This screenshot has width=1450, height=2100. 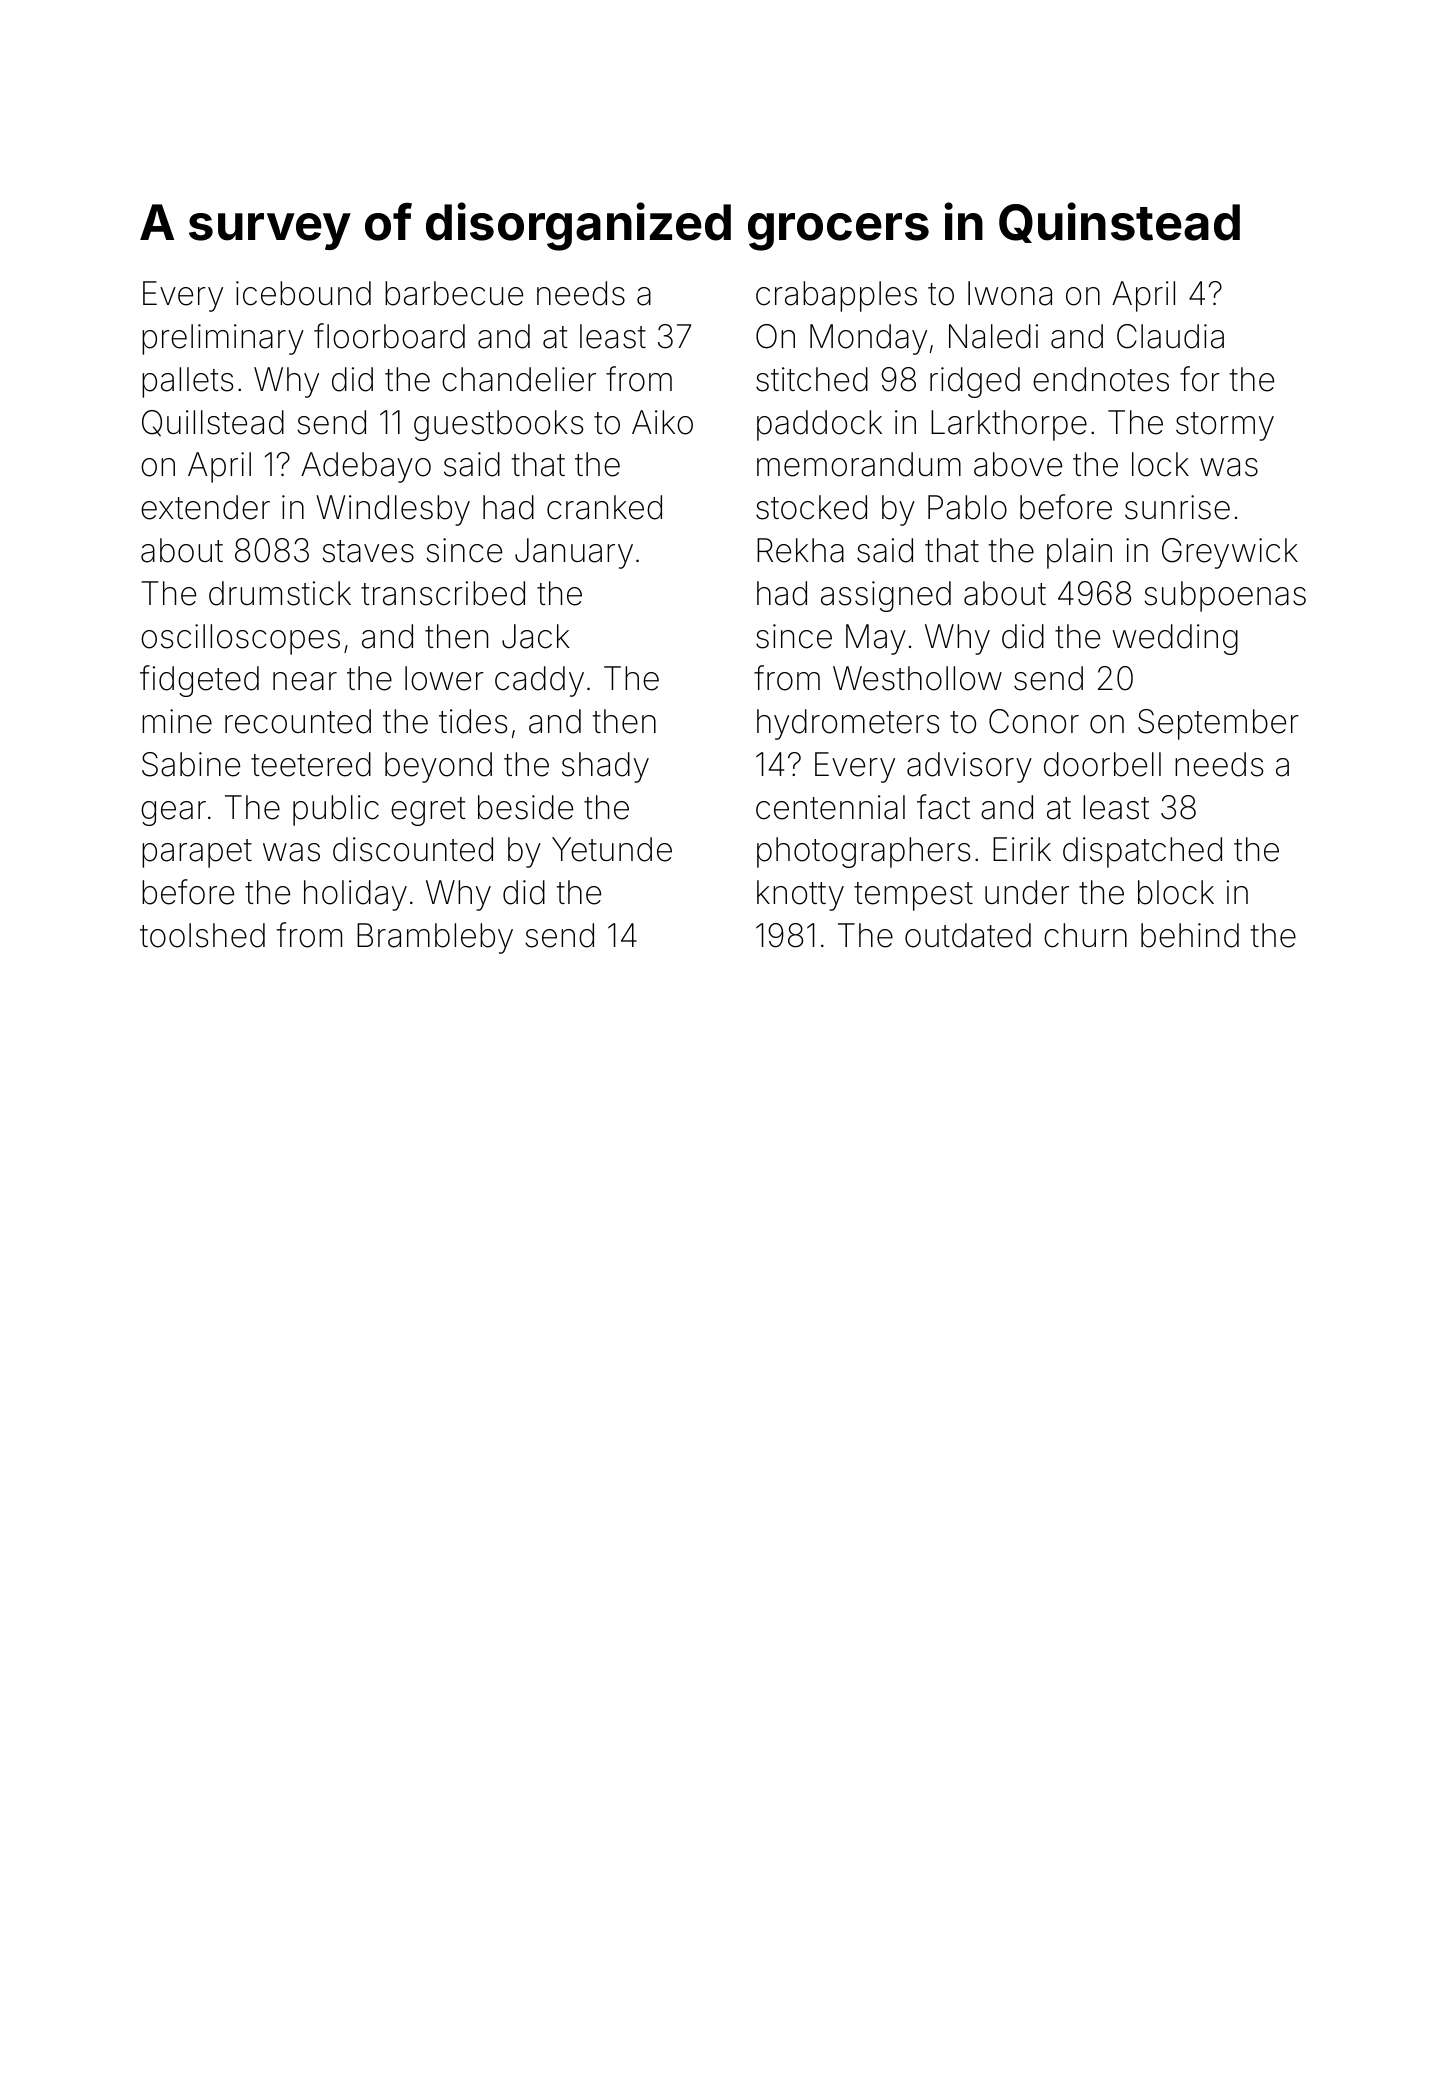 What do you see at coordinates (1010, 293) in the screenshot?
I see `Iwona` at bounding box center [1010, 293].
